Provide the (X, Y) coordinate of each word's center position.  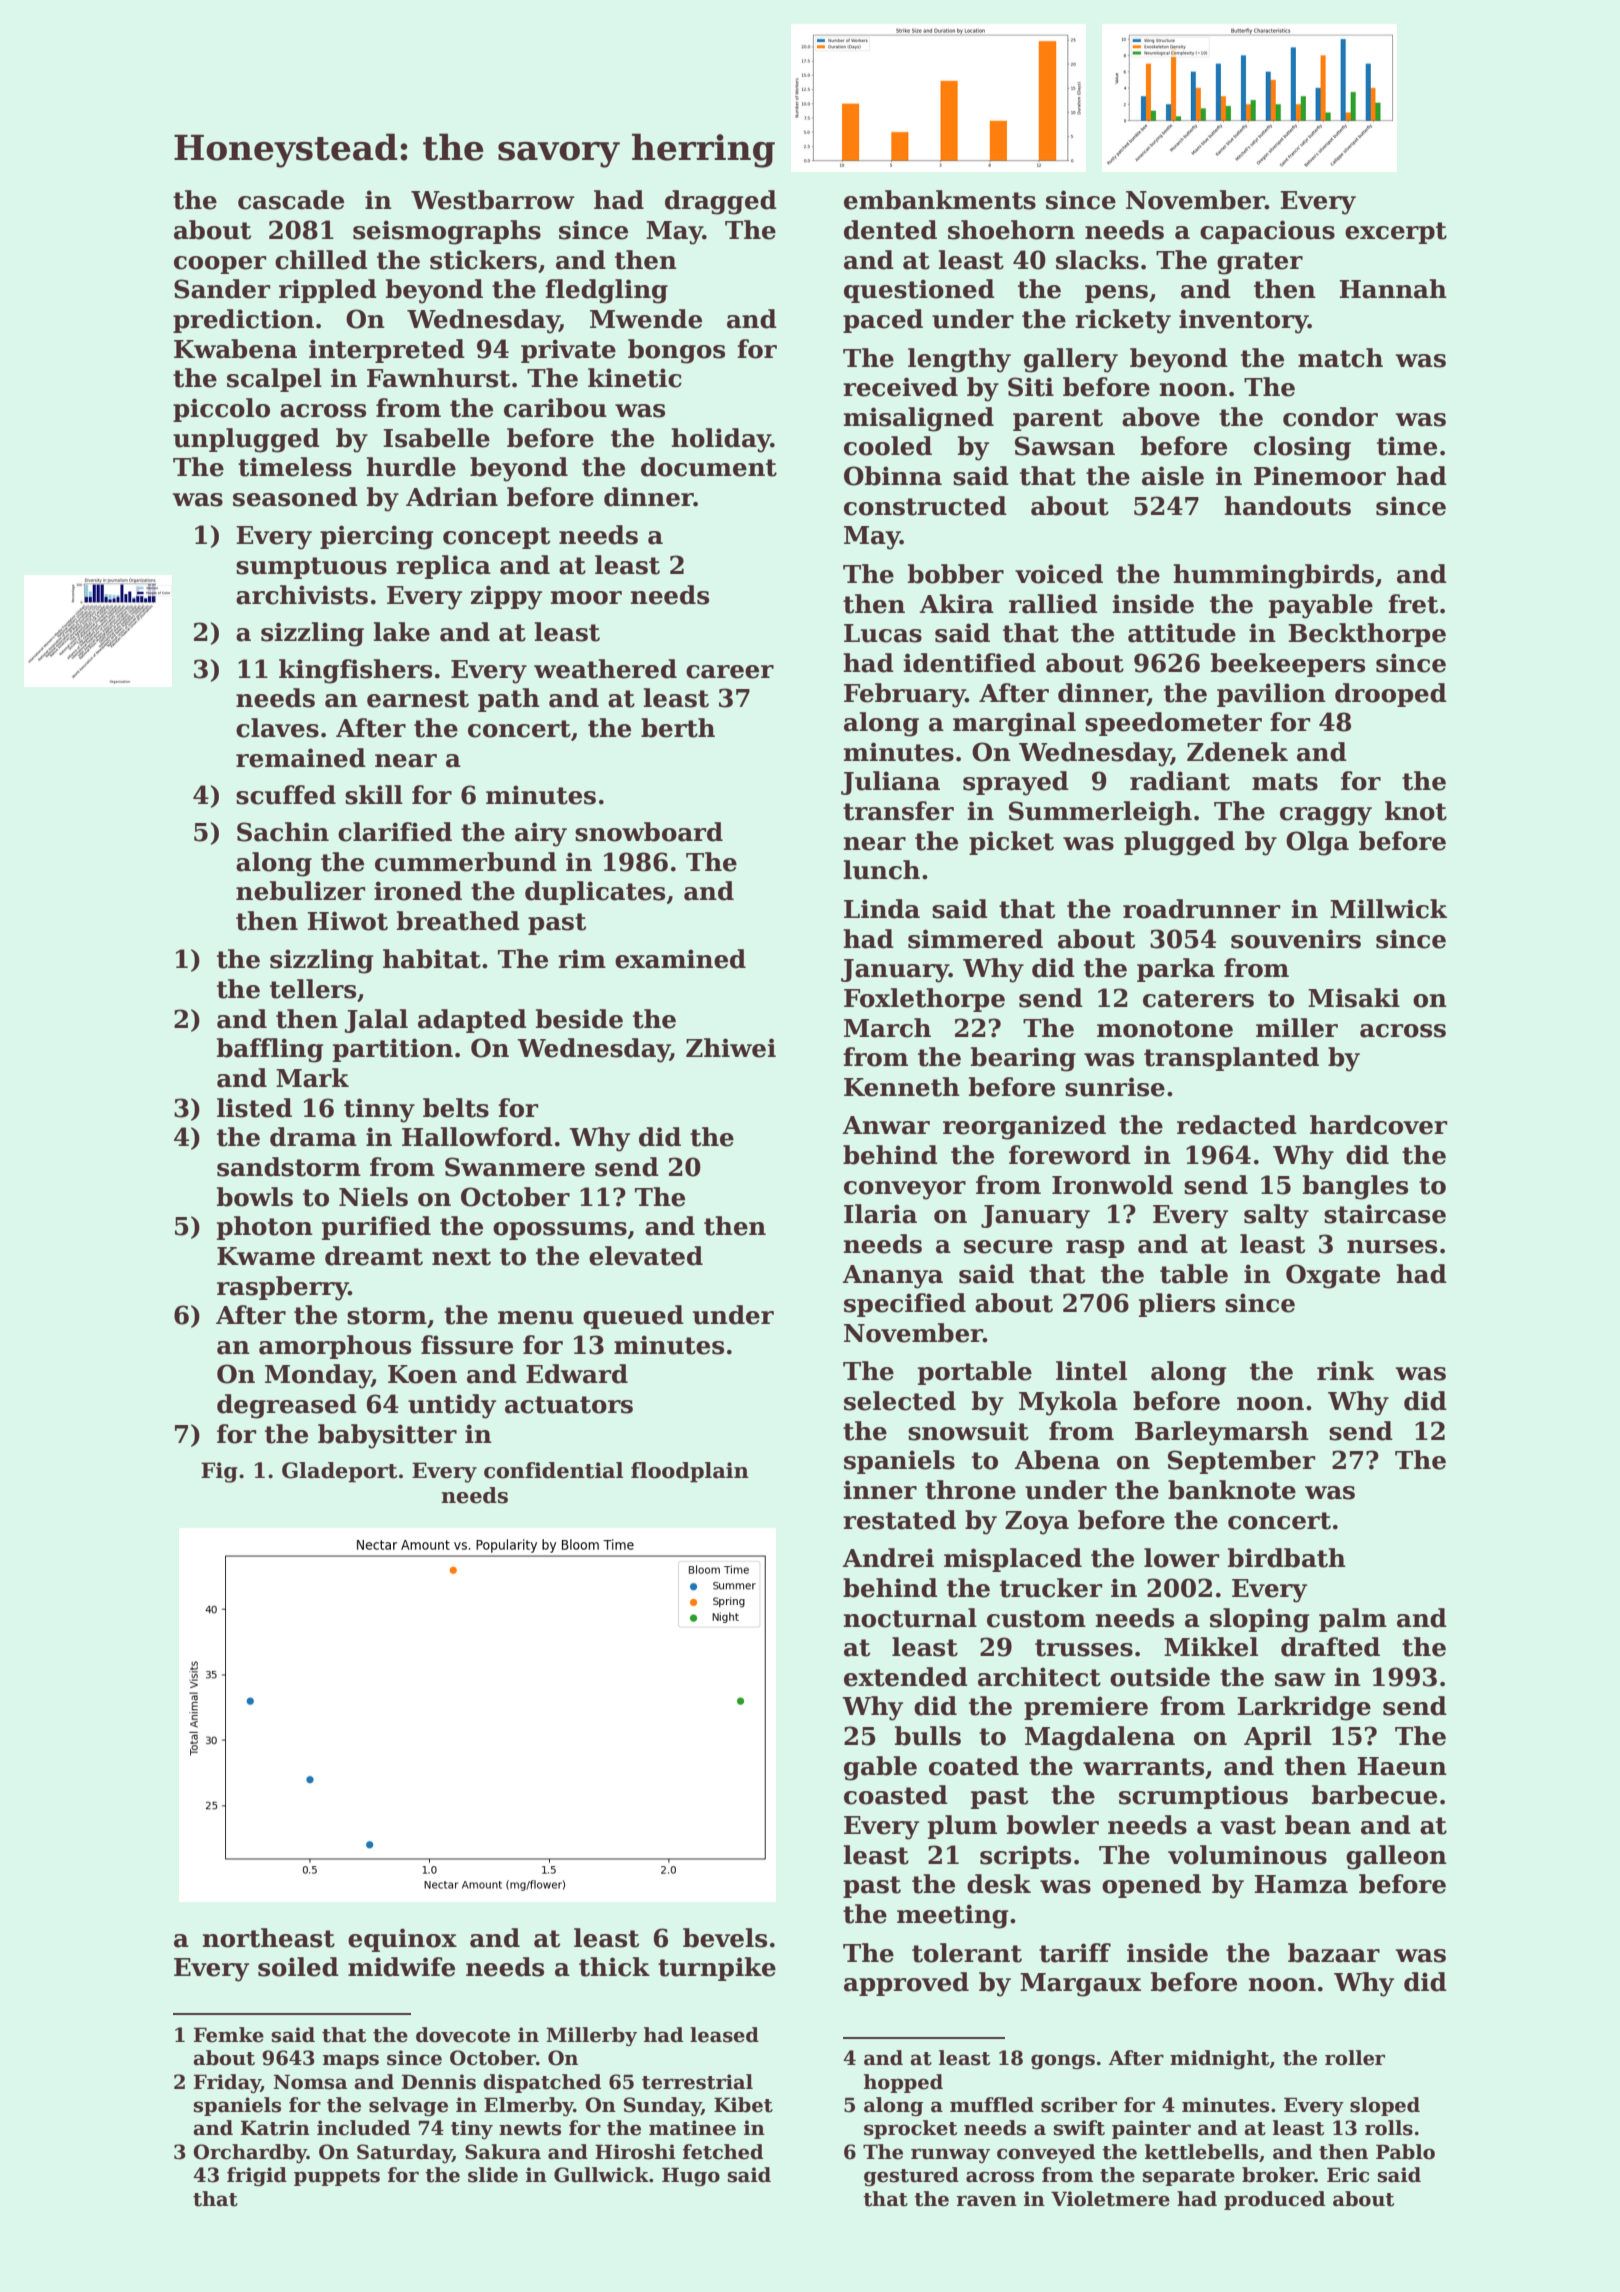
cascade (291, 200)
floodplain (690, 1472)
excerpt (1396, 233)
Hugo (691, 2176)
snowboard (649, 832)
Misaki (1354, 998)
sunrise (1115, 1087)
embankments (940, 200)
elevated (646, 1256)
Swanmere (515, 1167)
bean (1318, 1825)
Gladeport (339, 1472)
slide (493, 2175)
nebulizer (301, 891)
